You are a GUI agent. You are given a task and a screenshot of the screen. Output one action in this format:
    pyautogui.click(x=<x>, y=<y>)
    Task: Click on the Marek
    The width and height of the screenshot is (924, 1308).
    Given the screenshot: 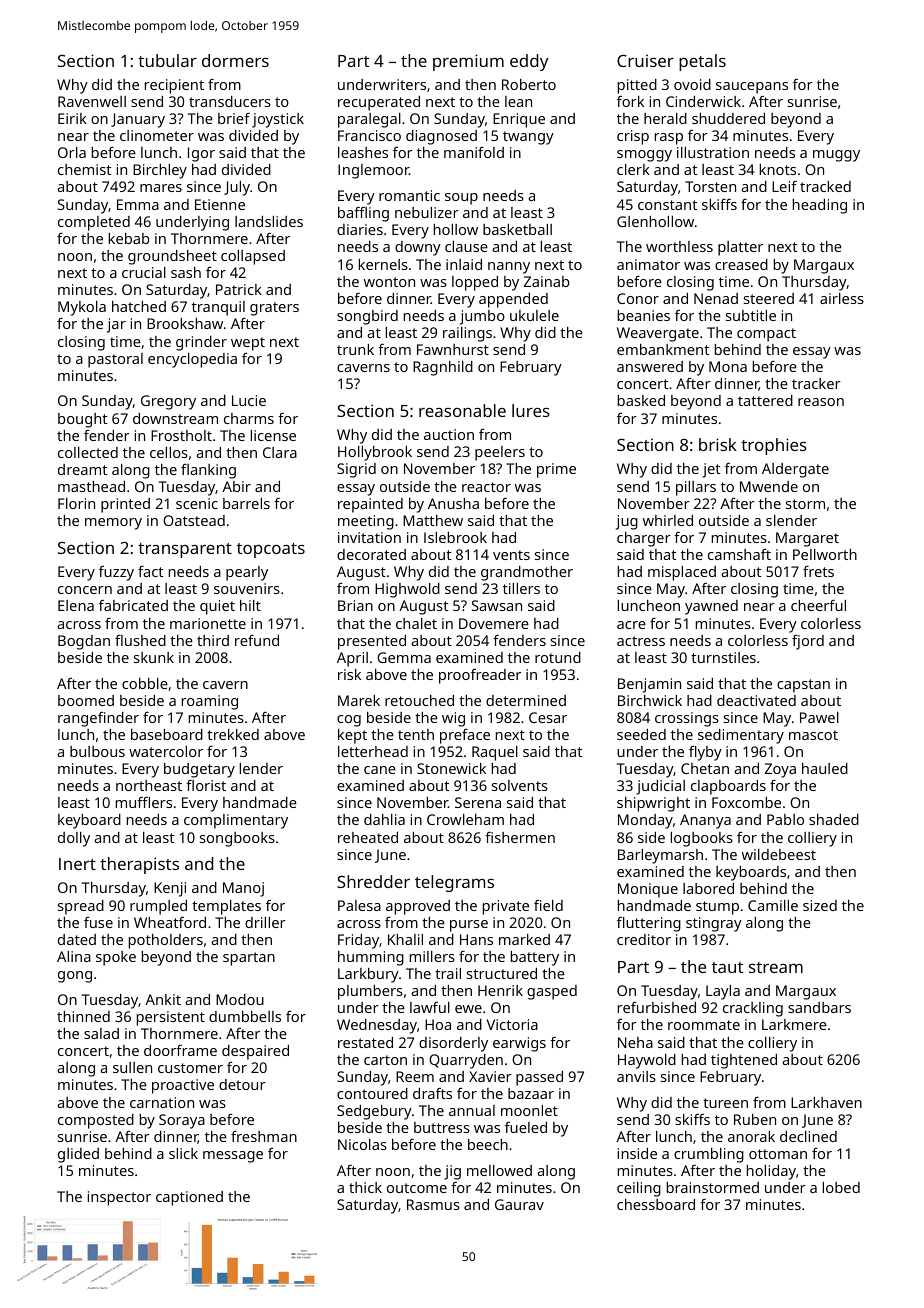 What is the action you would take?
    pyautogui.click(x=359, y=700)
